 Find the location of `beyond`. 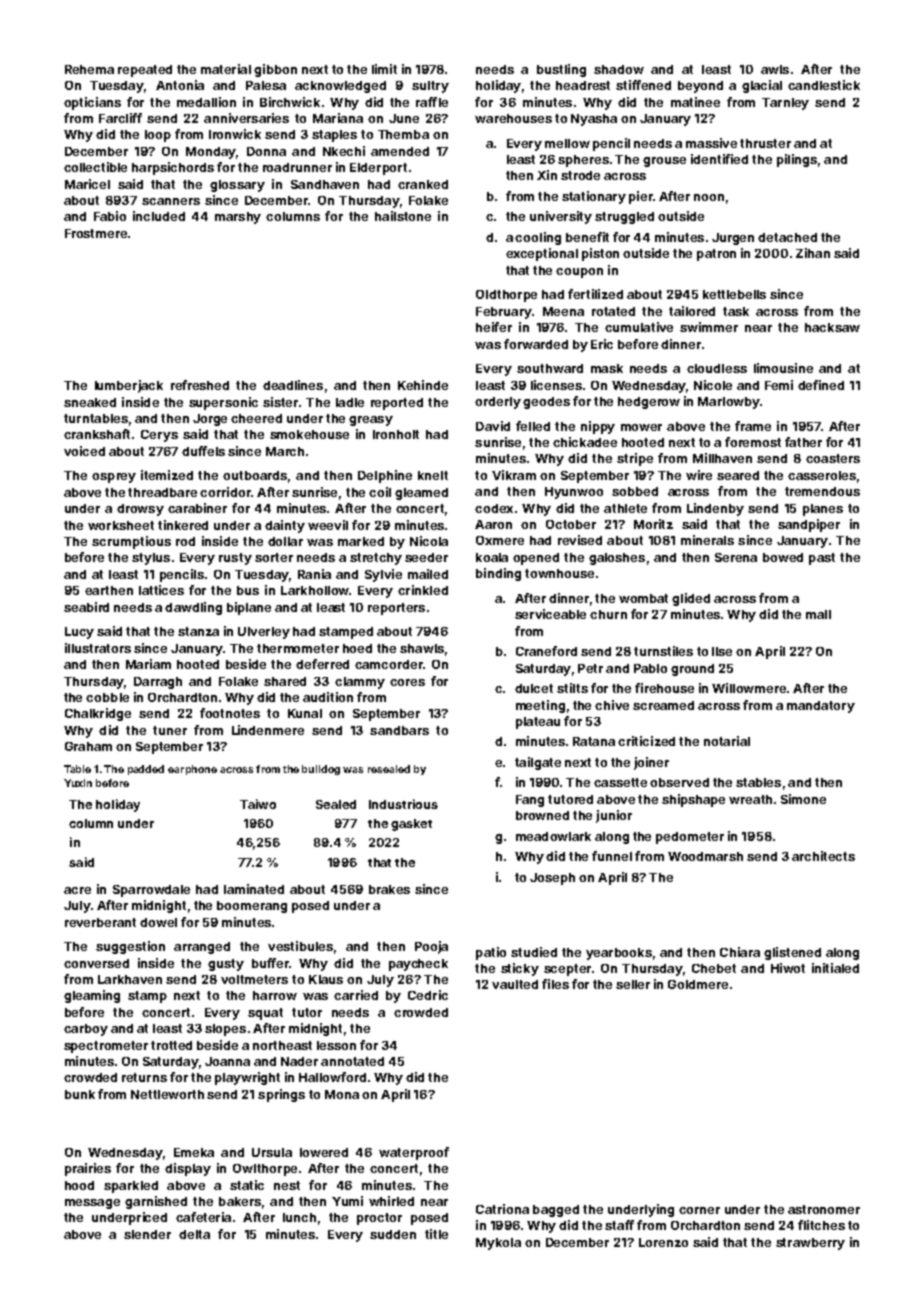

beyond is located at coordinates (700, 87).
